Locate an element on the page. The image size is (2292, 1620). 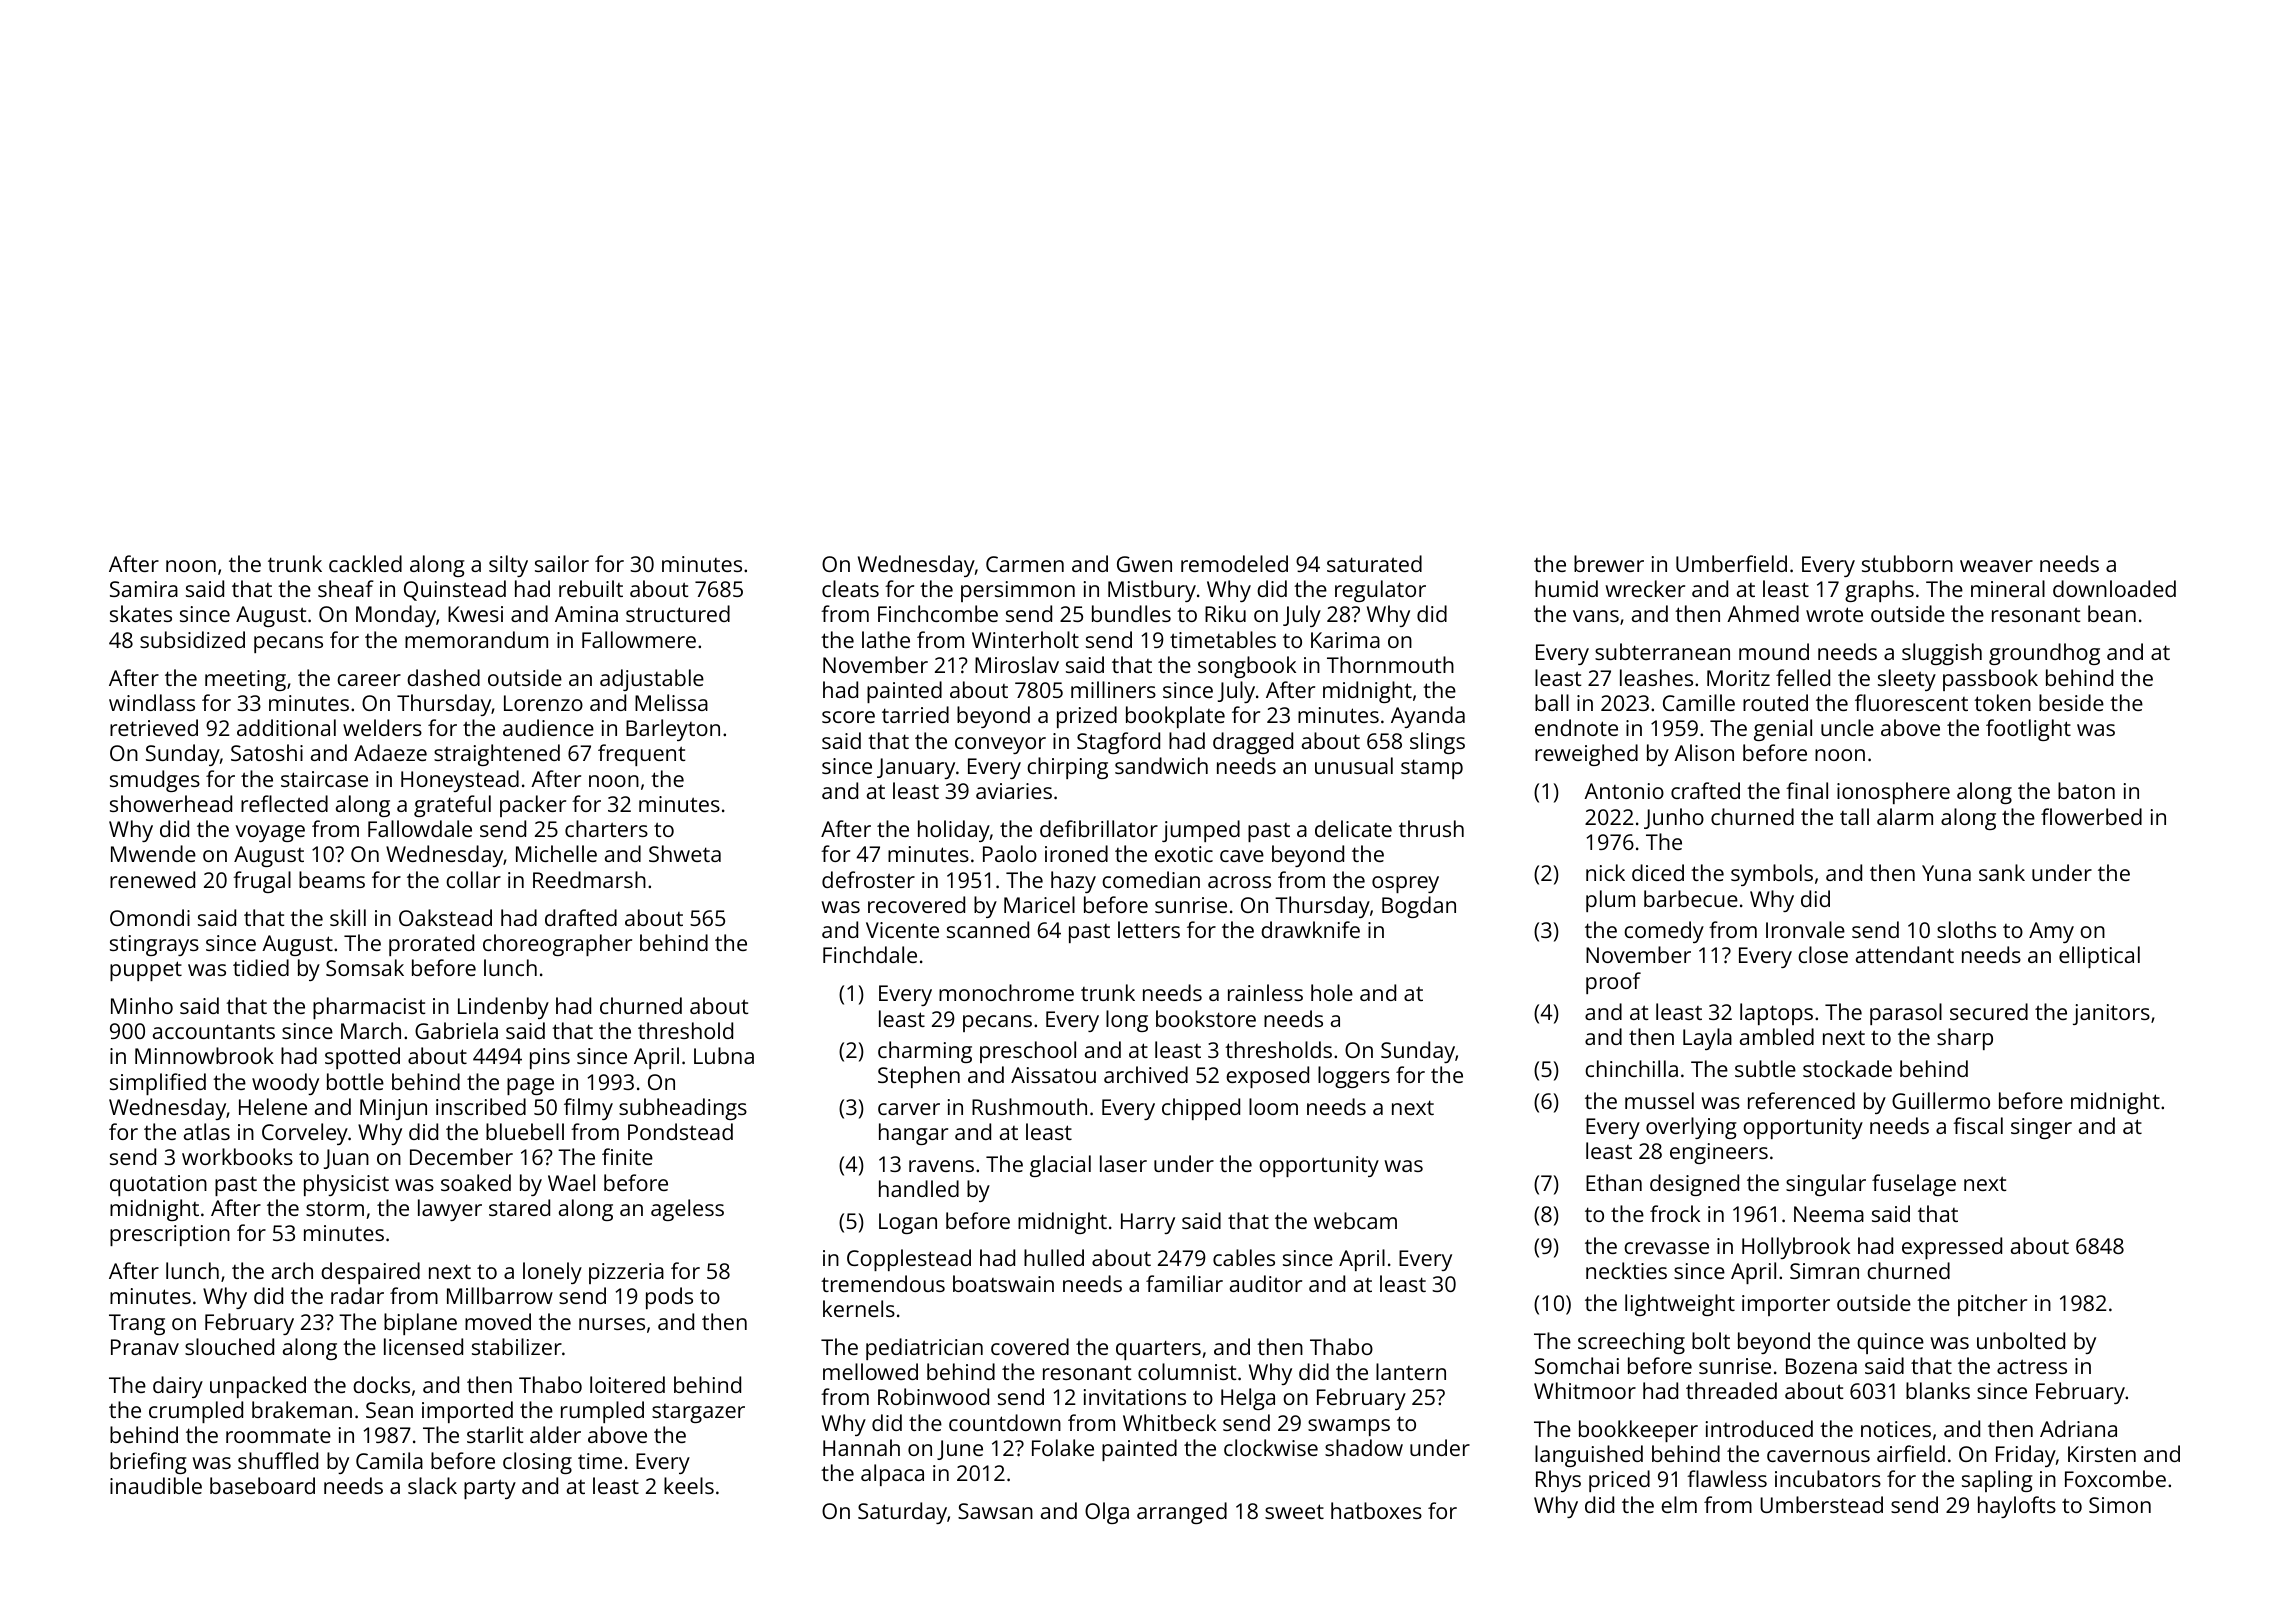
Pranav is located at coordinates (145, 1347).
